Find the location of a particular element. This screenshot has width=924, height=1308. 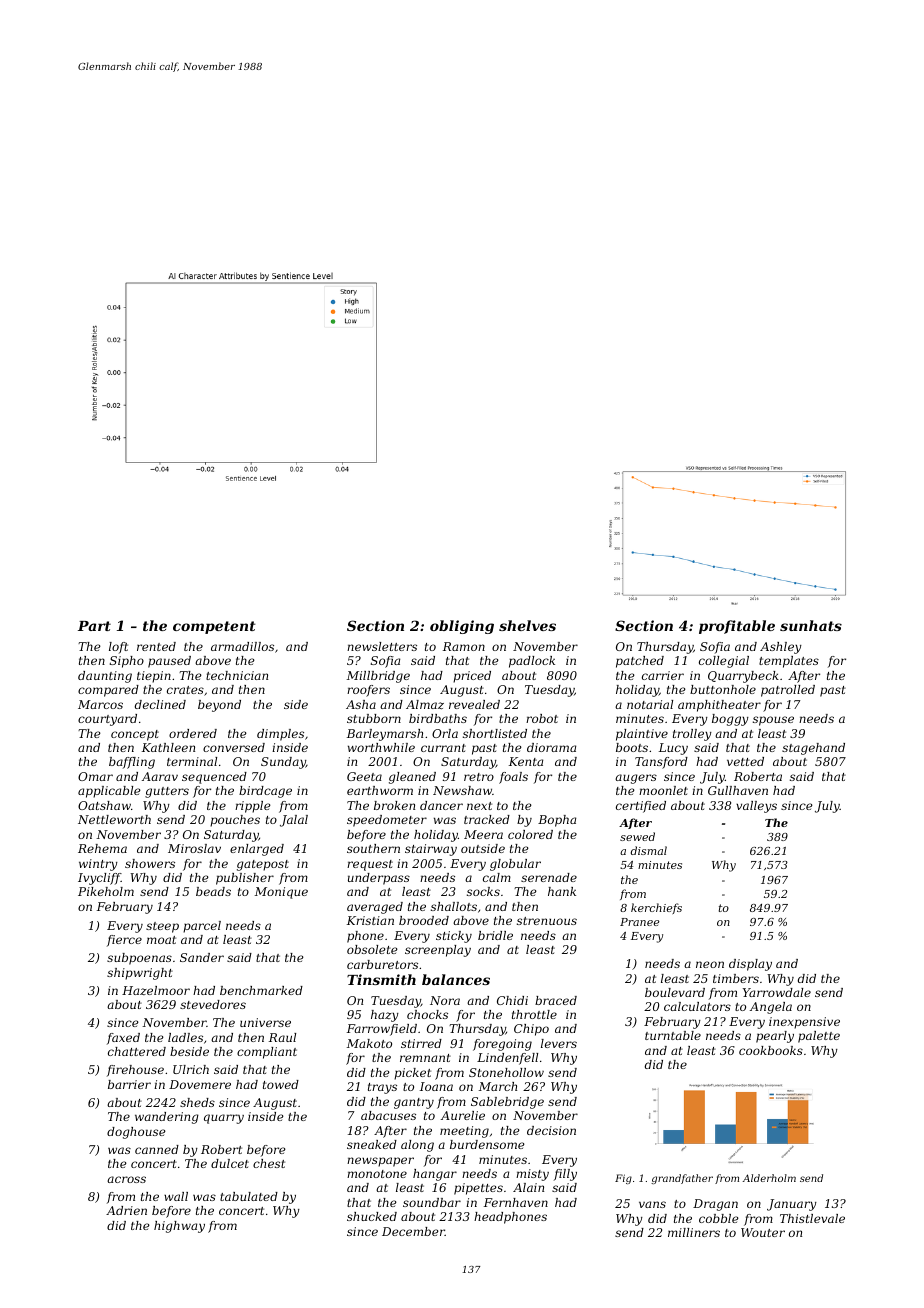

stagehand is located at coordinates (813, 749).
